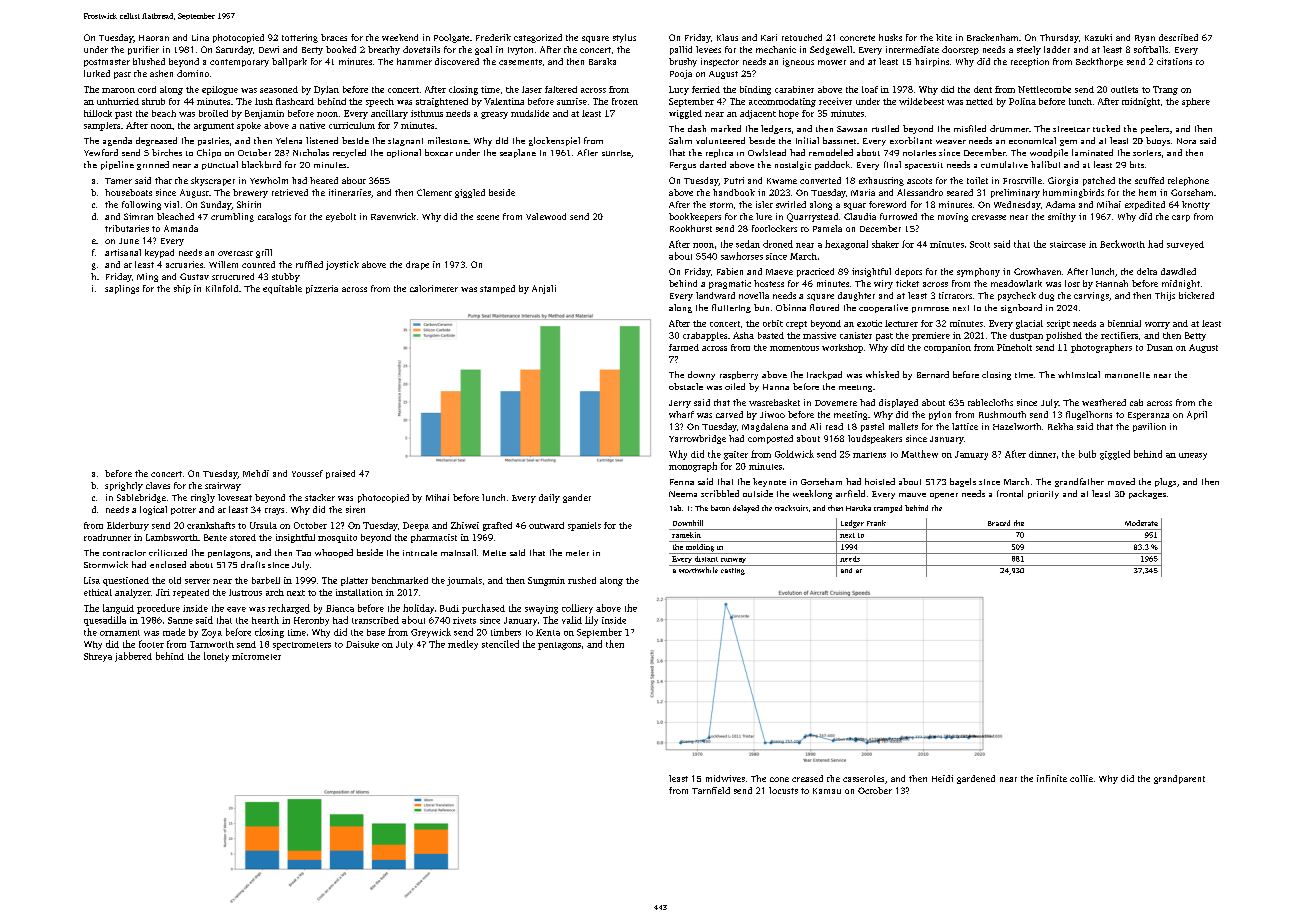  I want to click on Mehdi, so click(256, 473).
